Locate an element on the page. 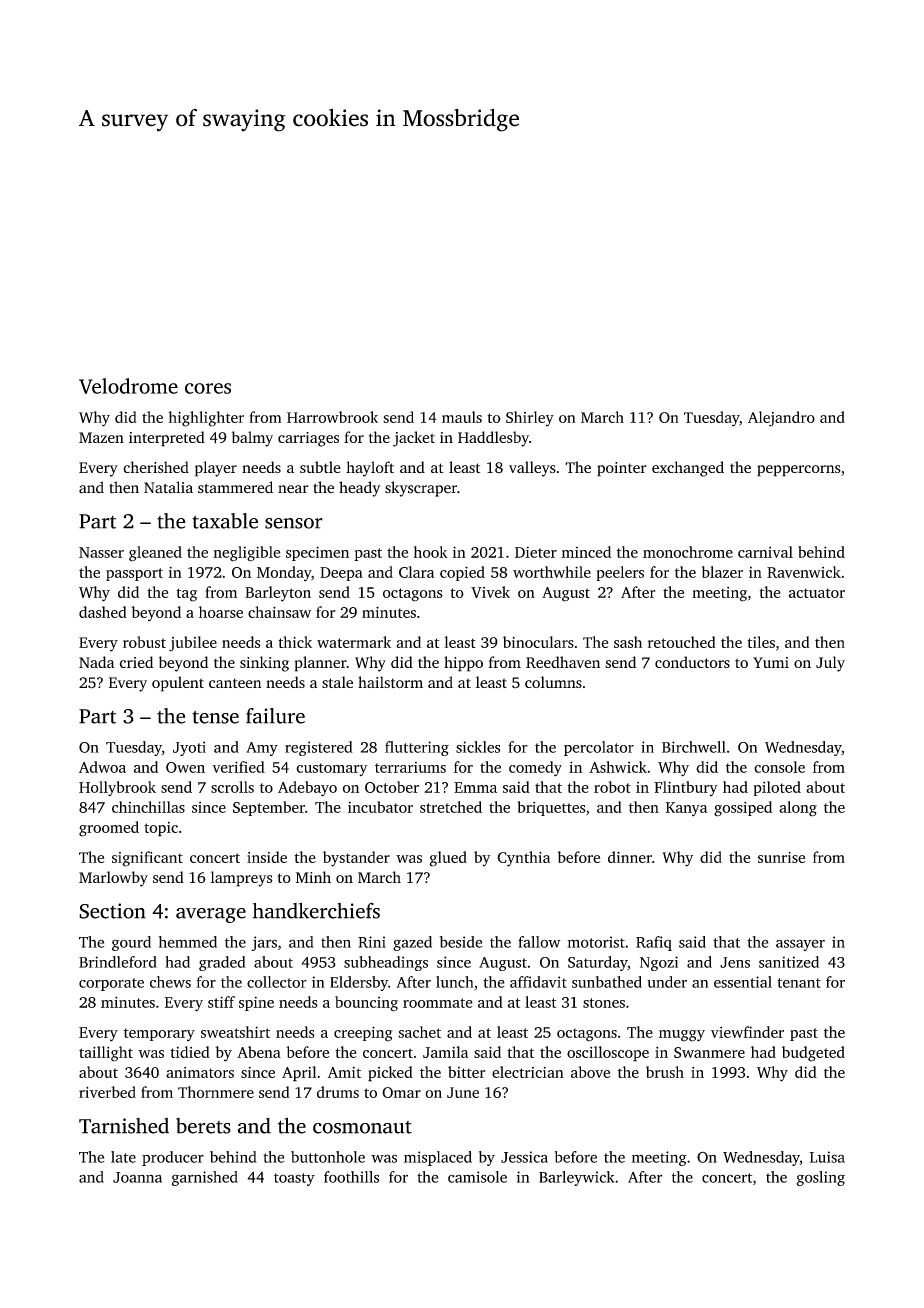 The image size is (924, 1308). Shirley is located at coordinates (530, 419).
